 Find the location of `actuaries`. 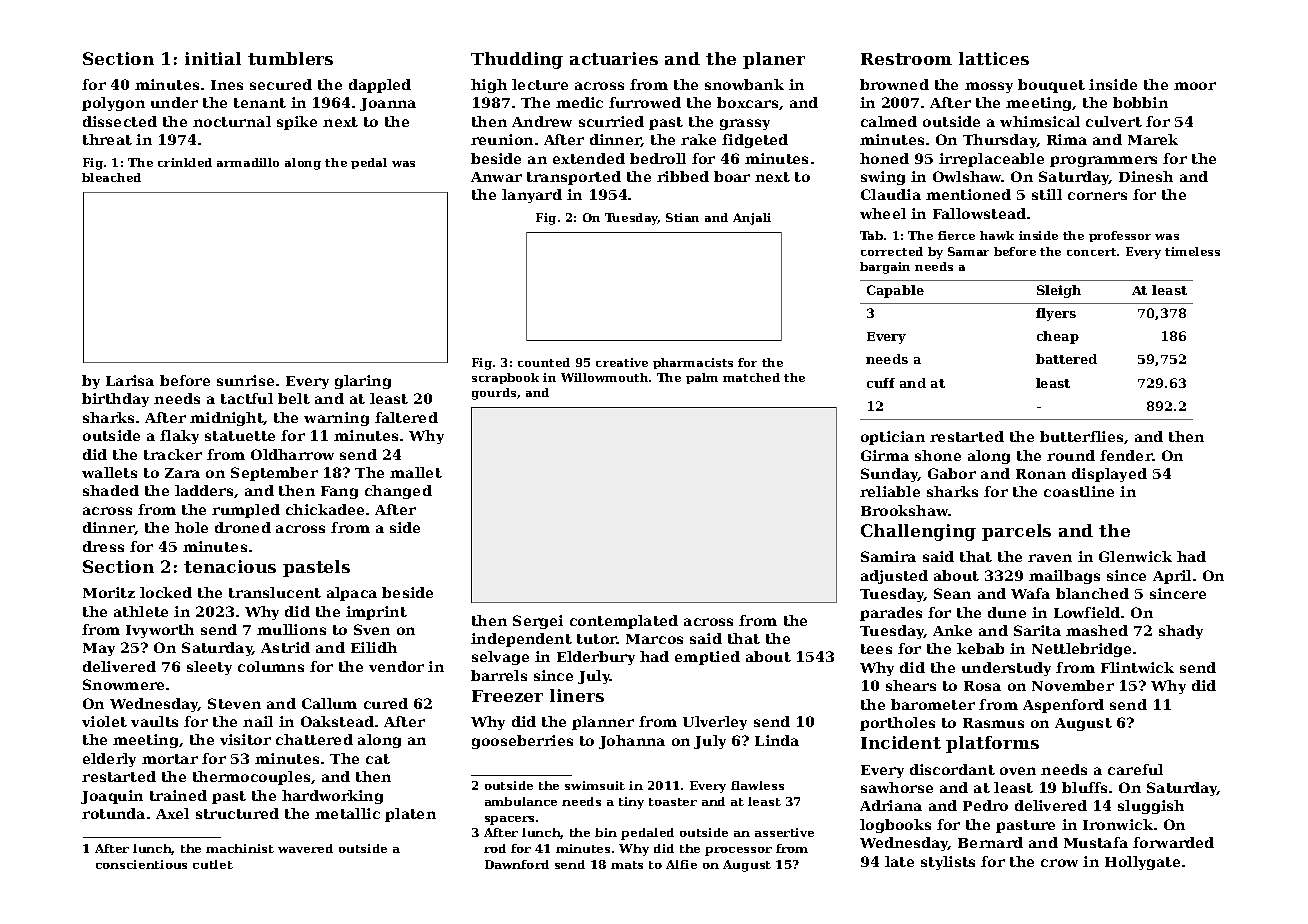

actuaries is located at coordinates (614, 58).
